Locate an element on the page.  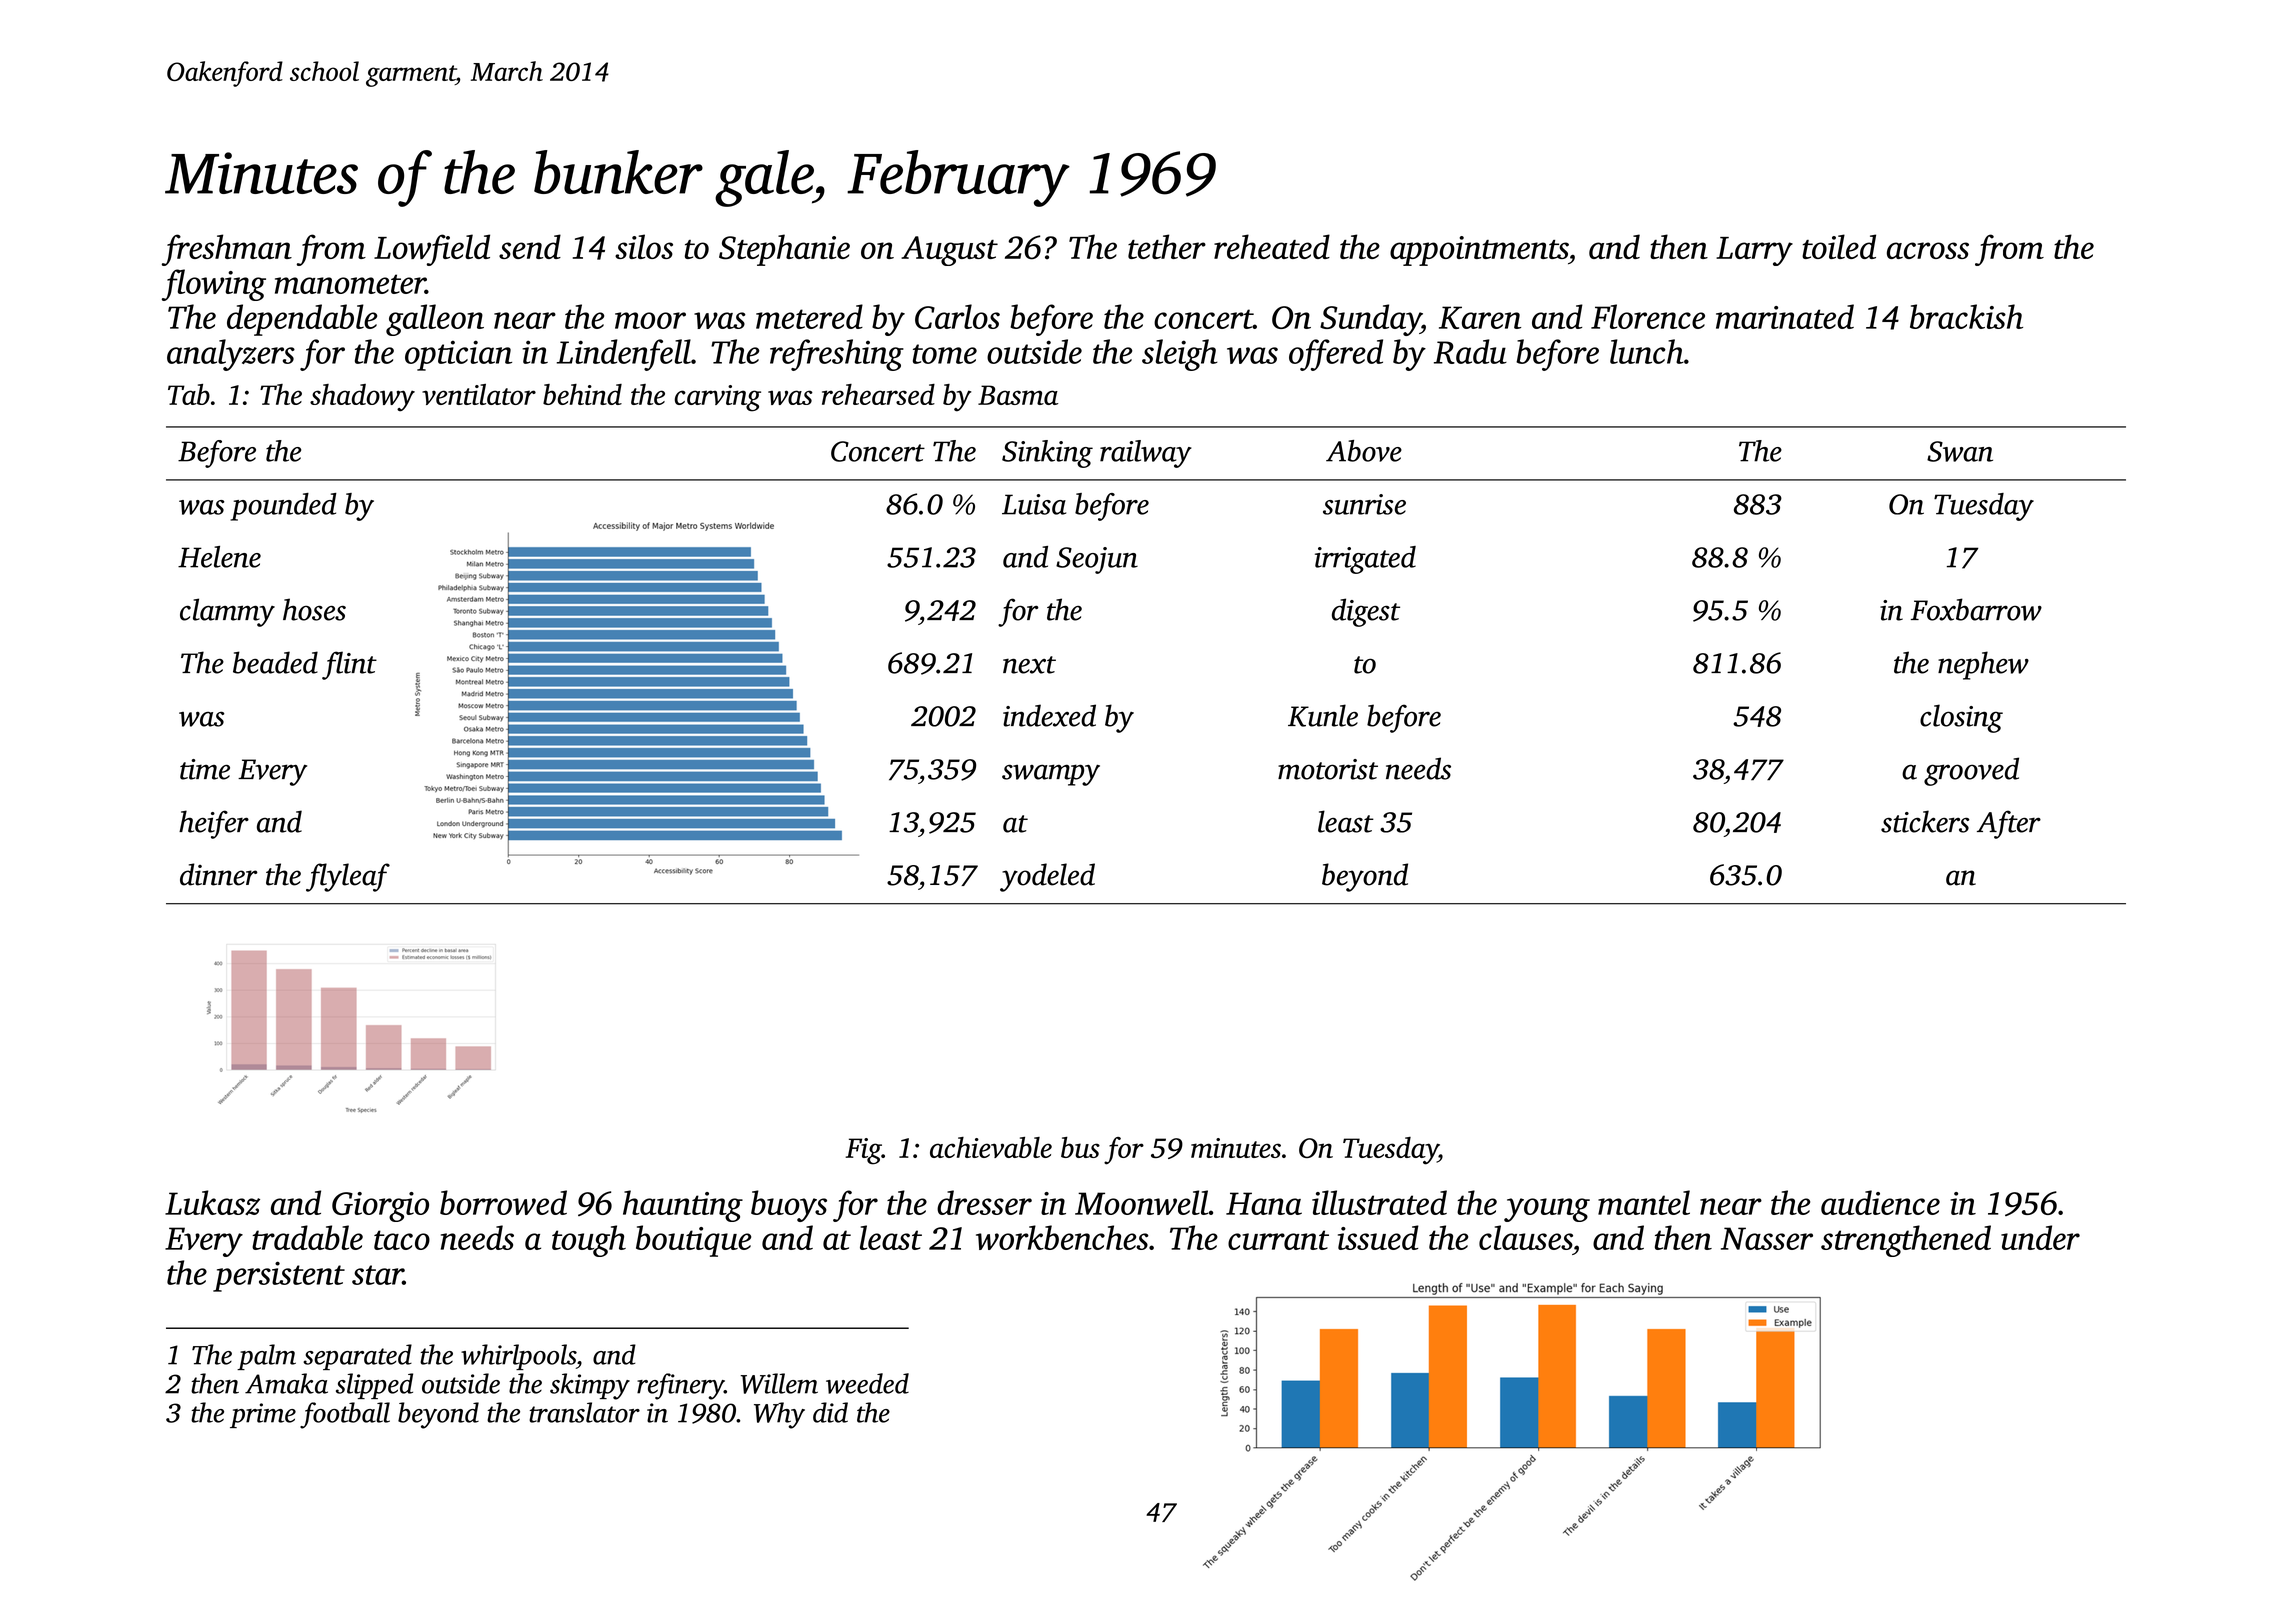
issued is located at coordinates (1378, 1237).
